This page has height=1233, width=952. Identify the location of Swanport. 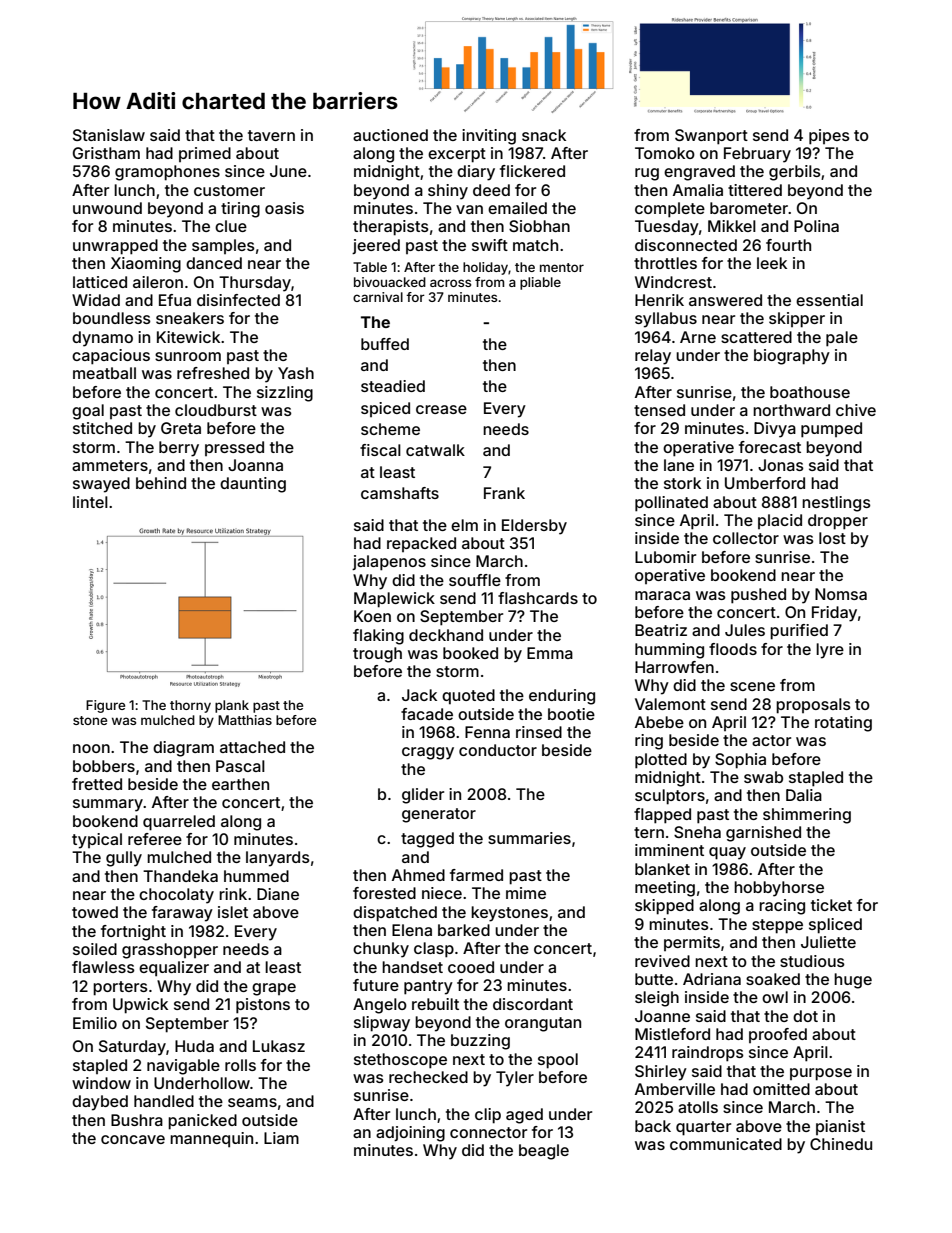
(711, 137).
